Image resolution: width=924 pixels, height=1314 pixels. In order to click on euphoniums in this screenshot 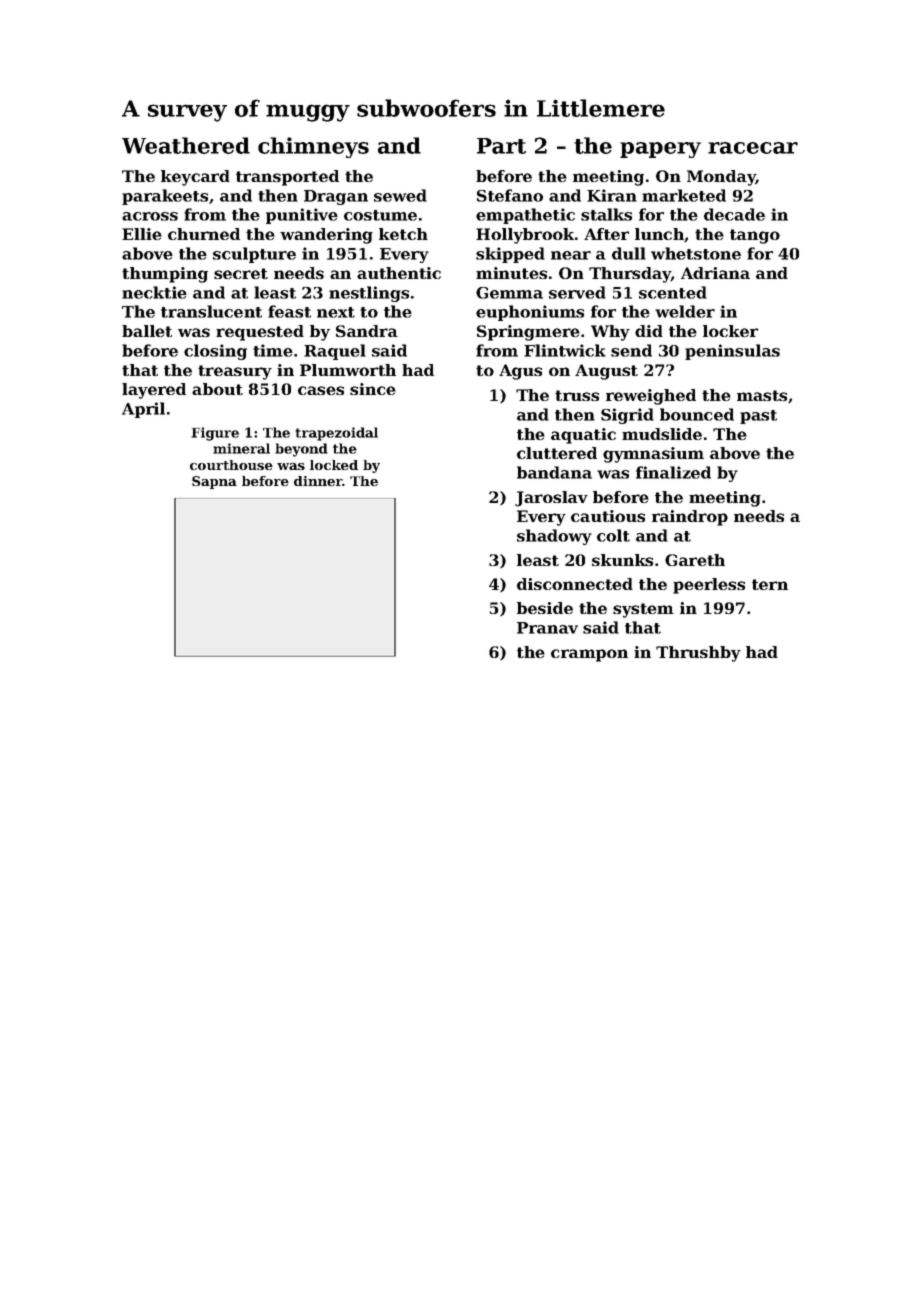, I will do `click(530, 313)`.
